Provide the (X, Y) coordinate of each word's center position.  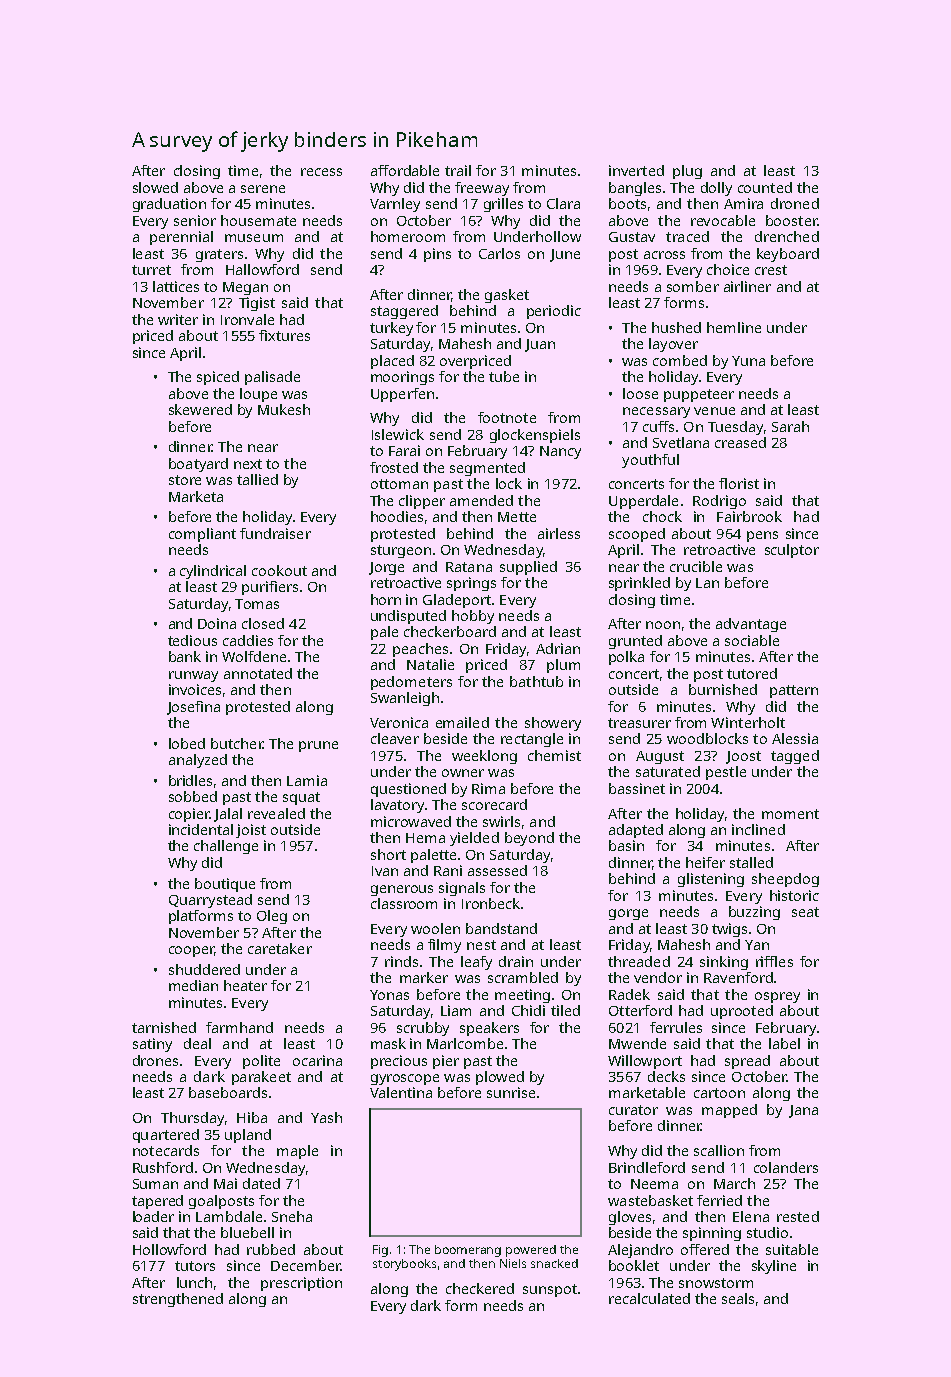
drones (155, 1060)
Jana (803, 1111)
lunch (194, 1282)
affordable (405, 170)
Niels (513, 1263)
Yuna (748, 361)
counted (765, 187)
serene (263, 189)
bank (185, 656)
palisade (272, 378)
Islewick (398, 434)
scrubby (423, 1029)
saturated (668, 771)
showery (553, 724)
